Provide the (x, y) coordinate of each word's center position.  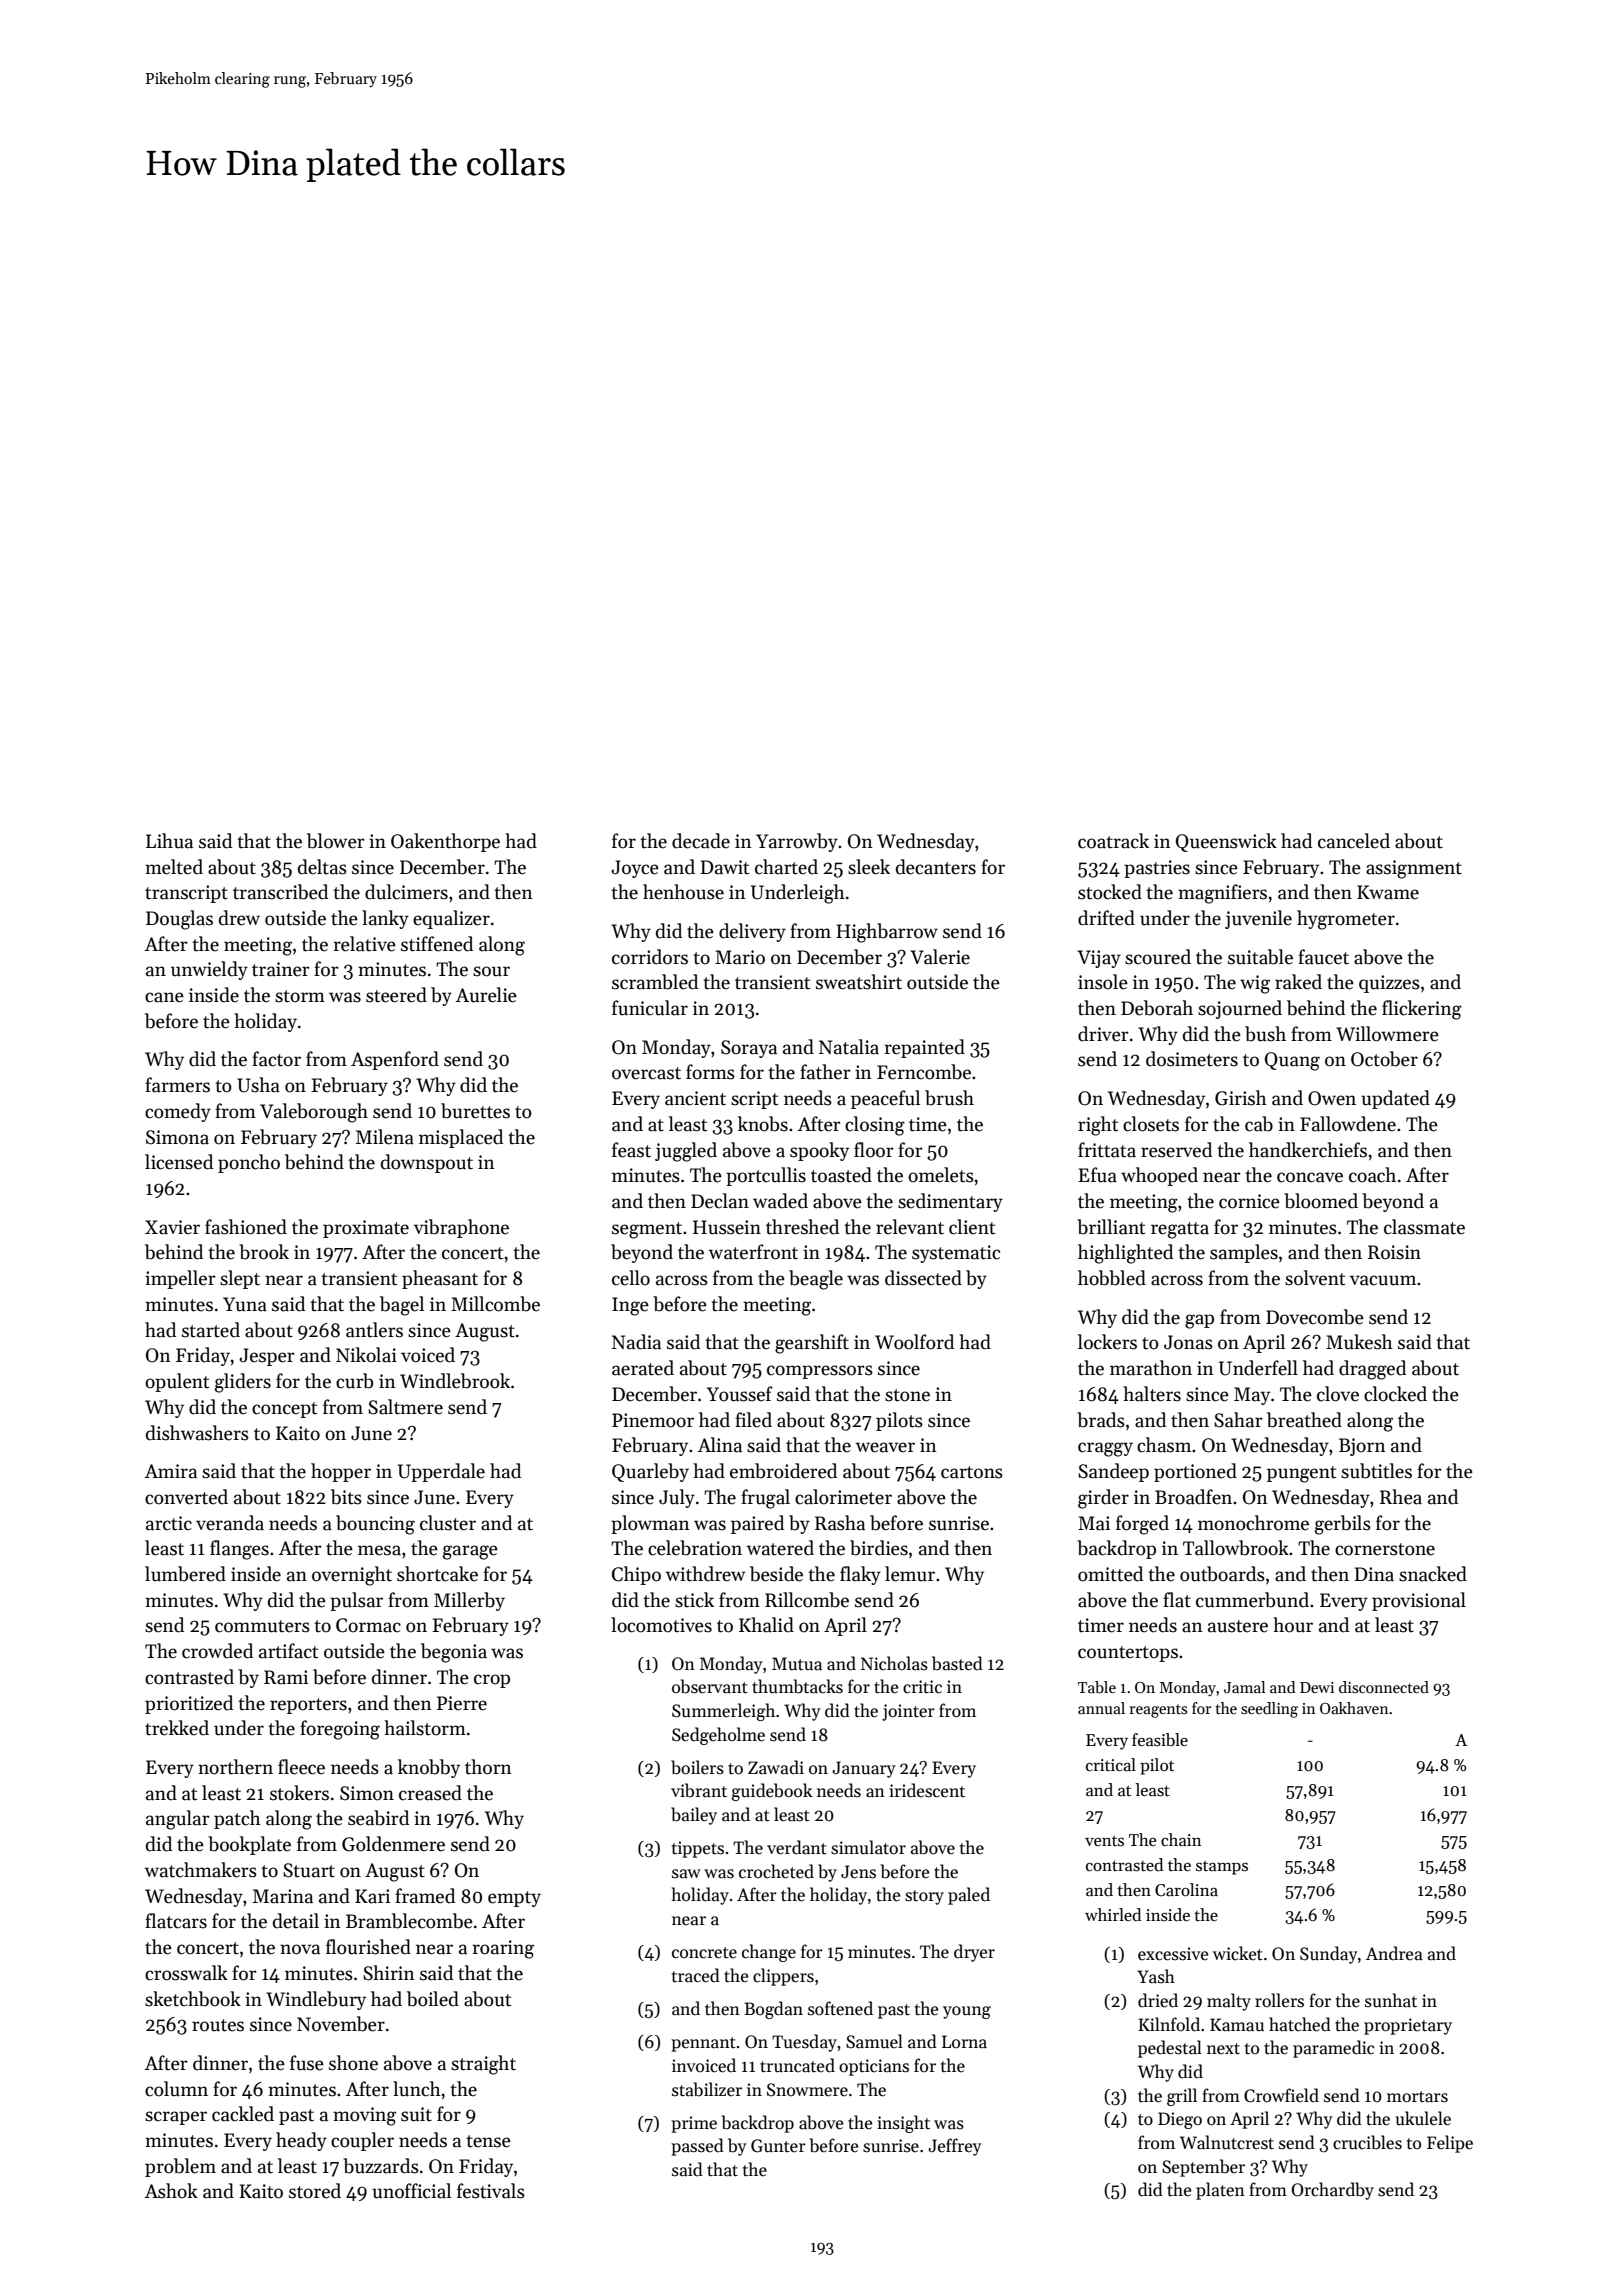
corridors (650, 957)
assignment (1414, 869)
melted (174, 867)
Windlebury (316, 2000)
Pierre (462, 1703)
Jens (858, 1872)
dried (1158, 2000)
